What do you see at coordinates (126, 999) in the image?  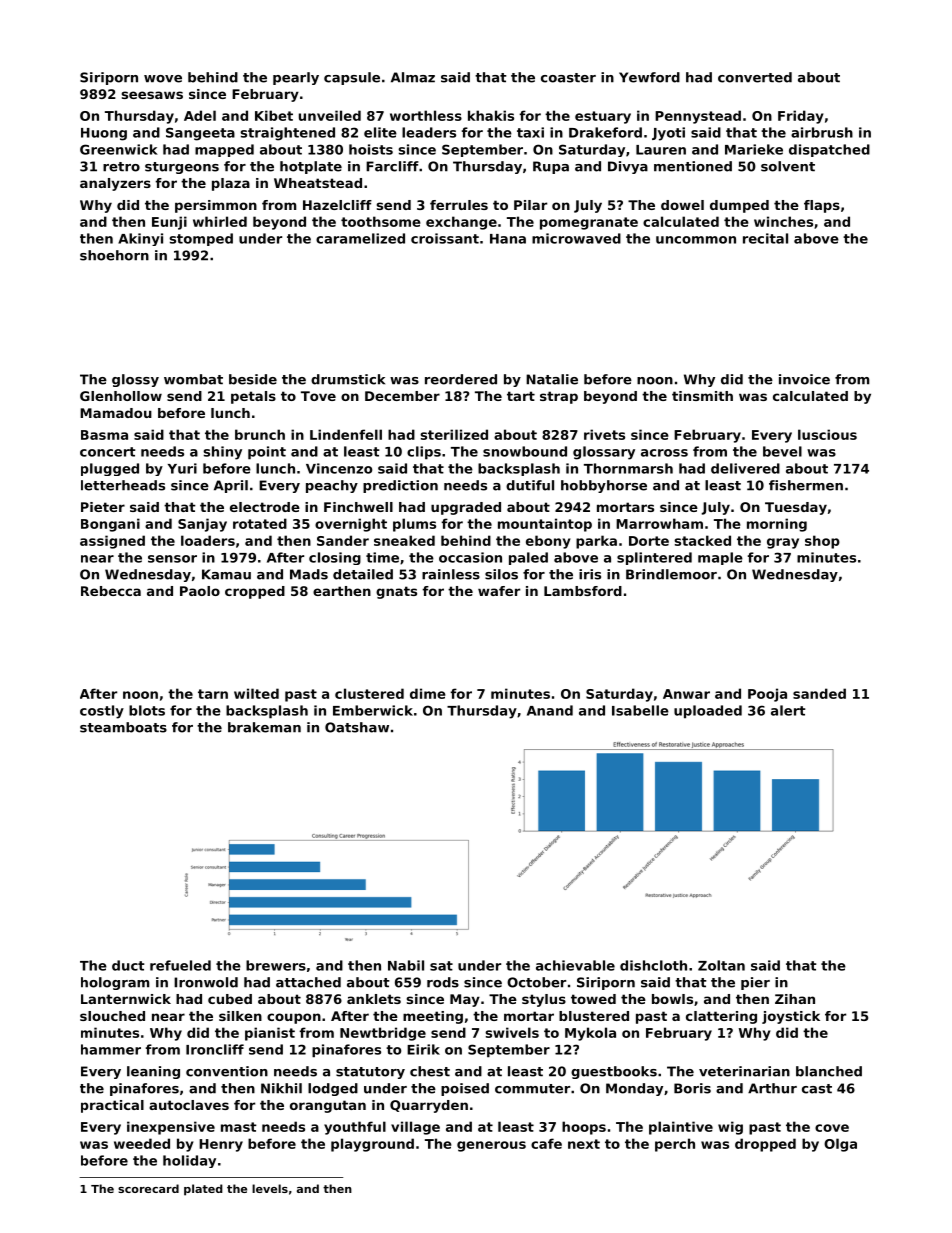 I see `Lanternwick` at bounding box center [126, 999].
